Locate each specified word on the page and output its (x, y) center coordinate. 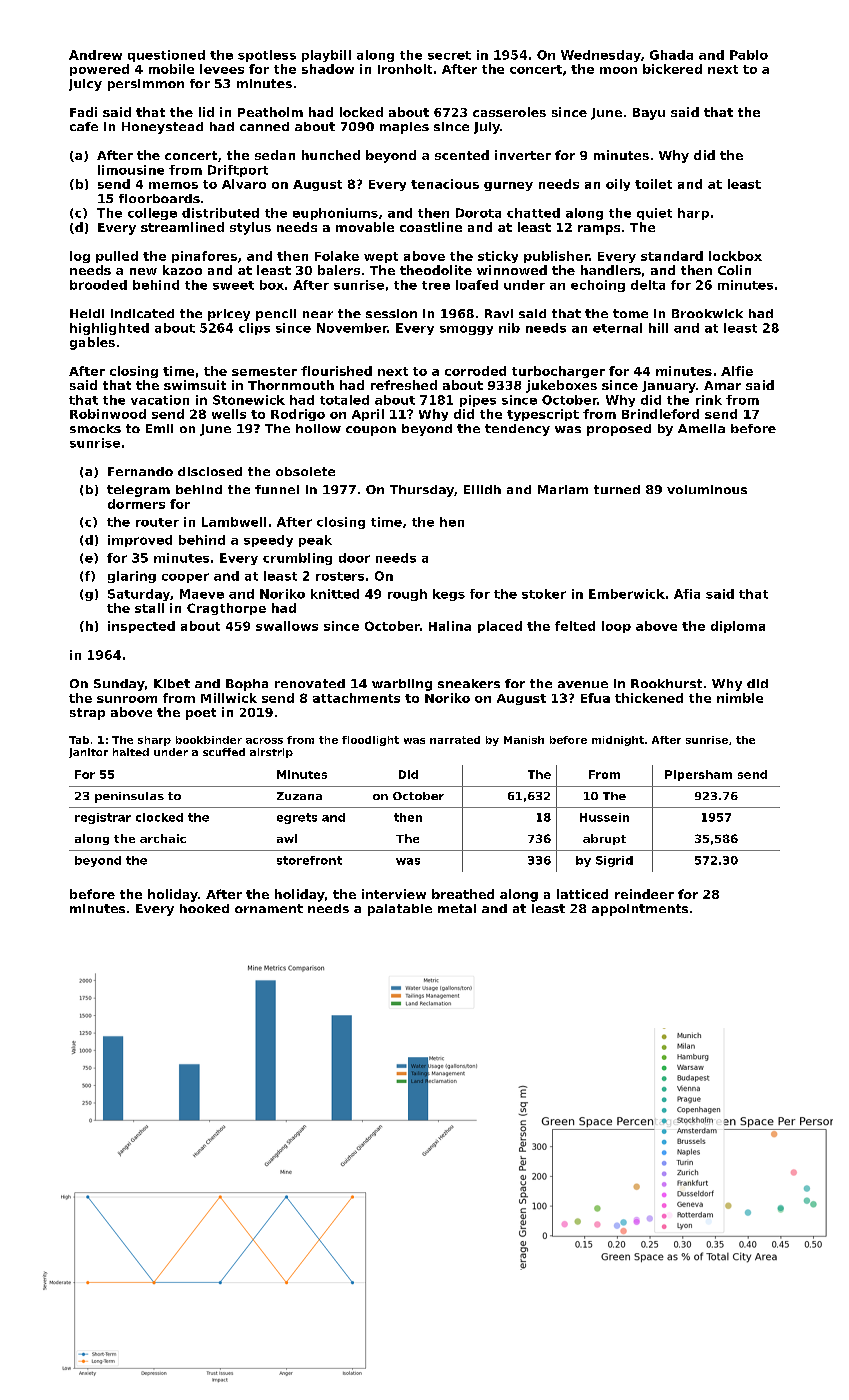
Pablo (749, 55)
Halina (450, 626)
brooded (98, 285)
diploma (738, 627)
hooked (204, 908)
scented (462, 155)
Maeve (202, 594)
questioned (166, 56)
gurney (508, 186)
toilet (653, 184)
